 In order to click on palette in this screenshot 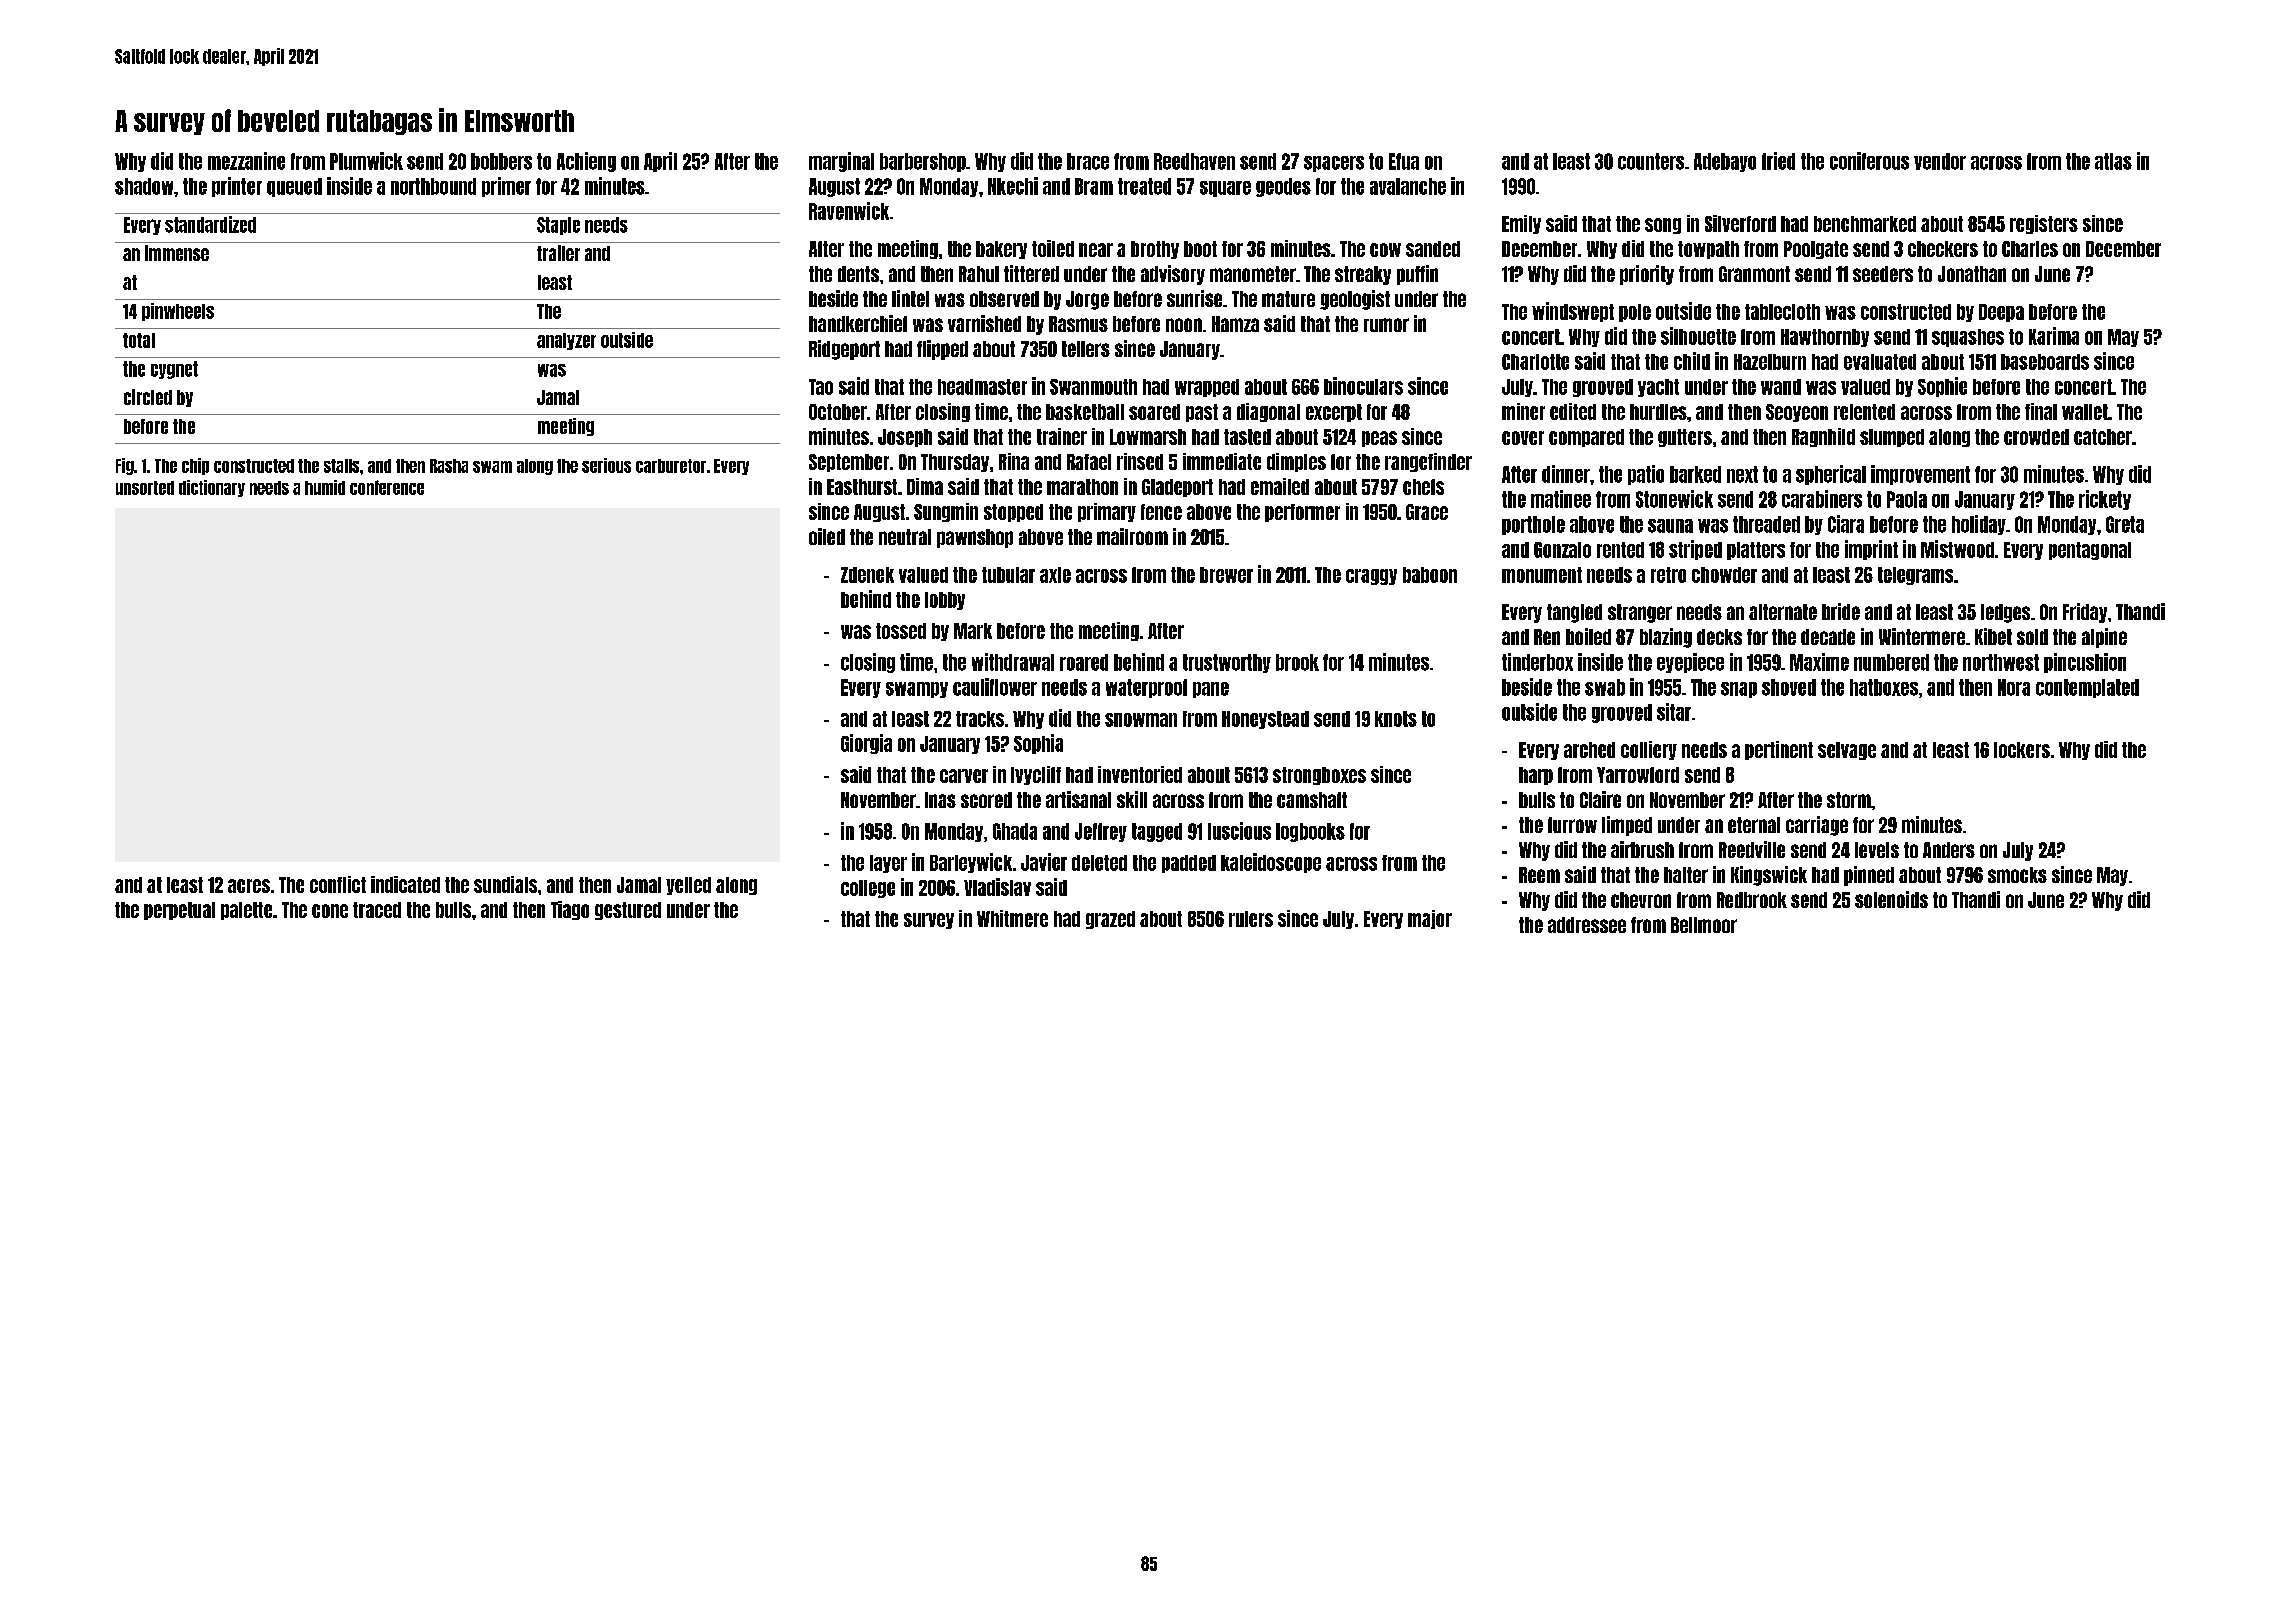, I will do `click(246, 911)`.
